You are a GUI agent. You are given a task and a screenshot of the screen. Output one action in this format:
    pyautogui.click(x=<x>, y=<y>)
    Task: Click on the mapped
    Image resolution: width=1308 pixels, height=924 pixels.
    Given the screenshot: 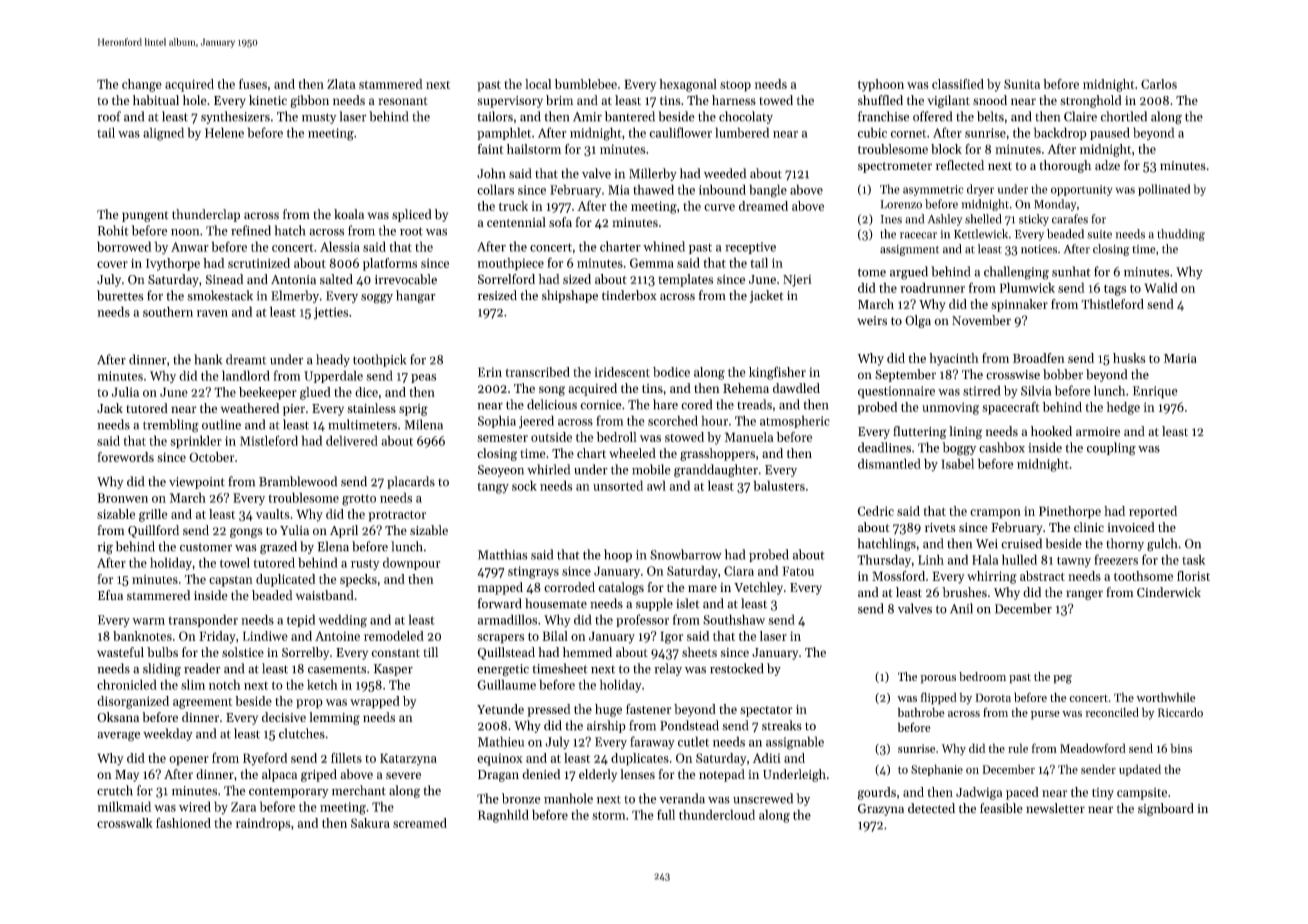 What is the action you would take?
    pyautogui.click(x=500, y=588)
